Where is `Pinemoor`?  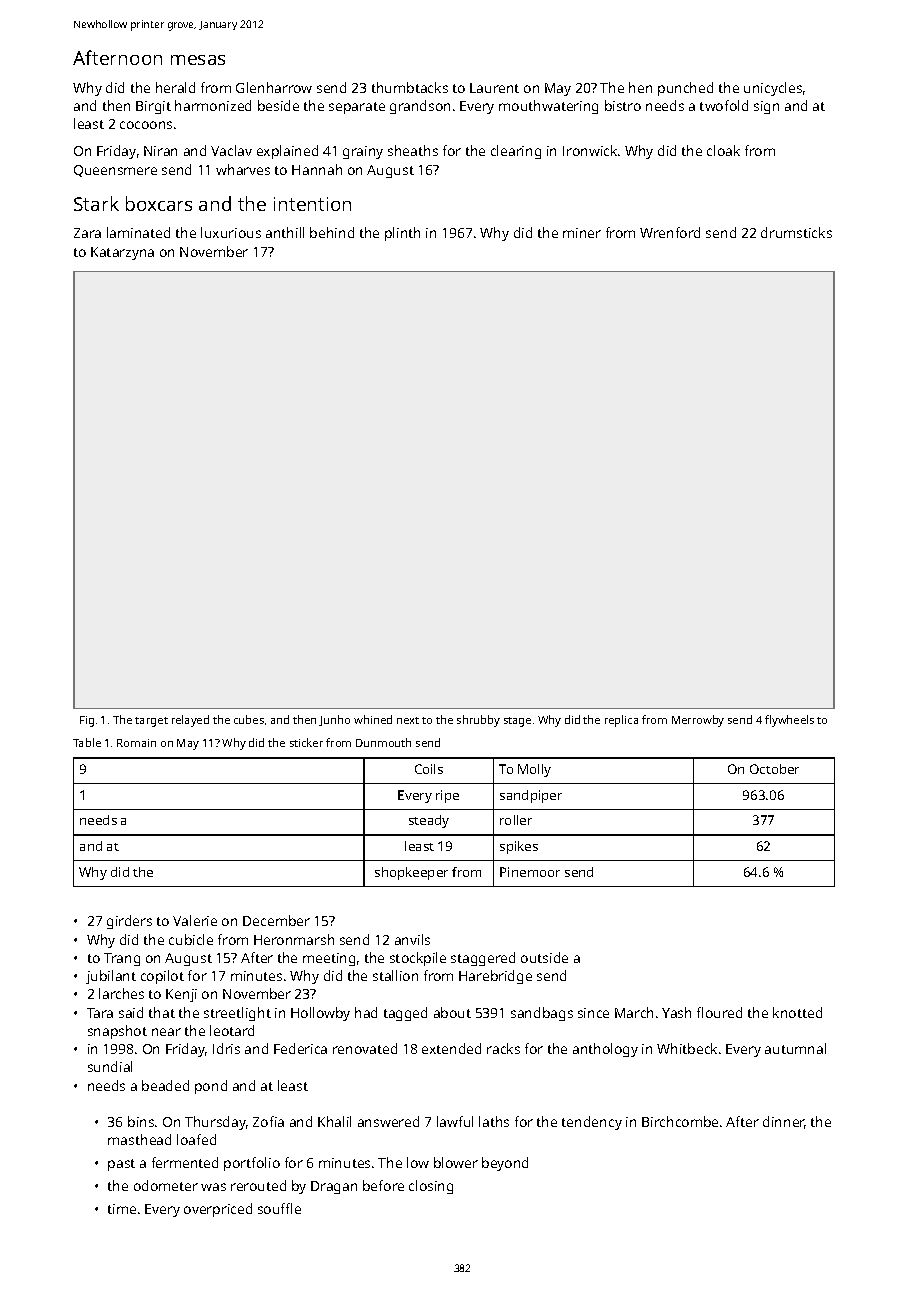
Pinemoor is located at coordinates (530, 872).
